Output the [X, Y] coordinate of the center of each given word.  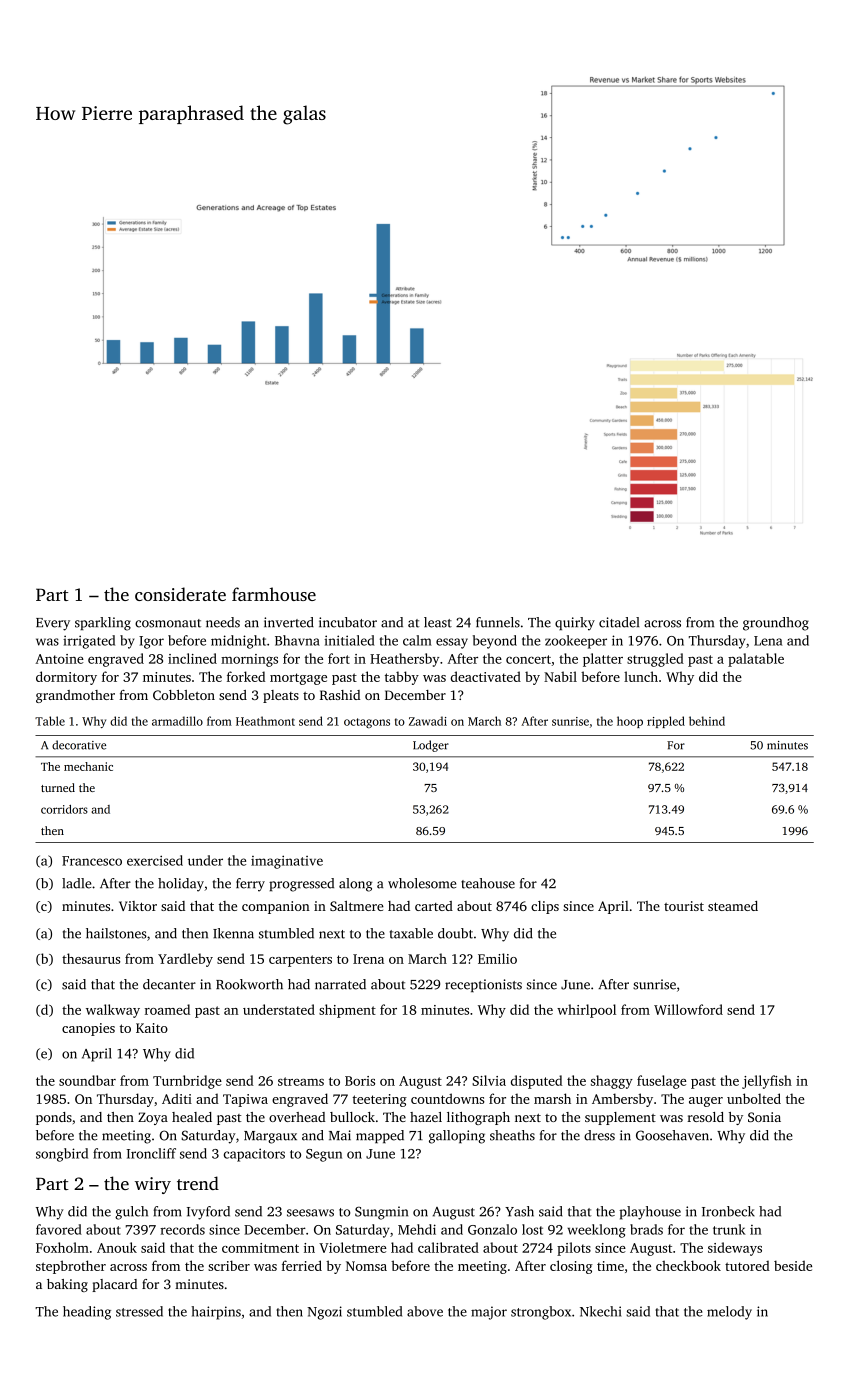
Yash [519, 1211]
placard [114, 1285]
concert [528, 659]
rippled [666, 722]
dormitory [66, 678]
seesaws [310, 1213]
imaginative [287, 862]
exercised [155, 860]
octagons [367, 723]
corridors [64, 809]
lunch [641, 676]
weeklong [597, 1231]
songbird [62, 1155]
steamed [733, 906]
